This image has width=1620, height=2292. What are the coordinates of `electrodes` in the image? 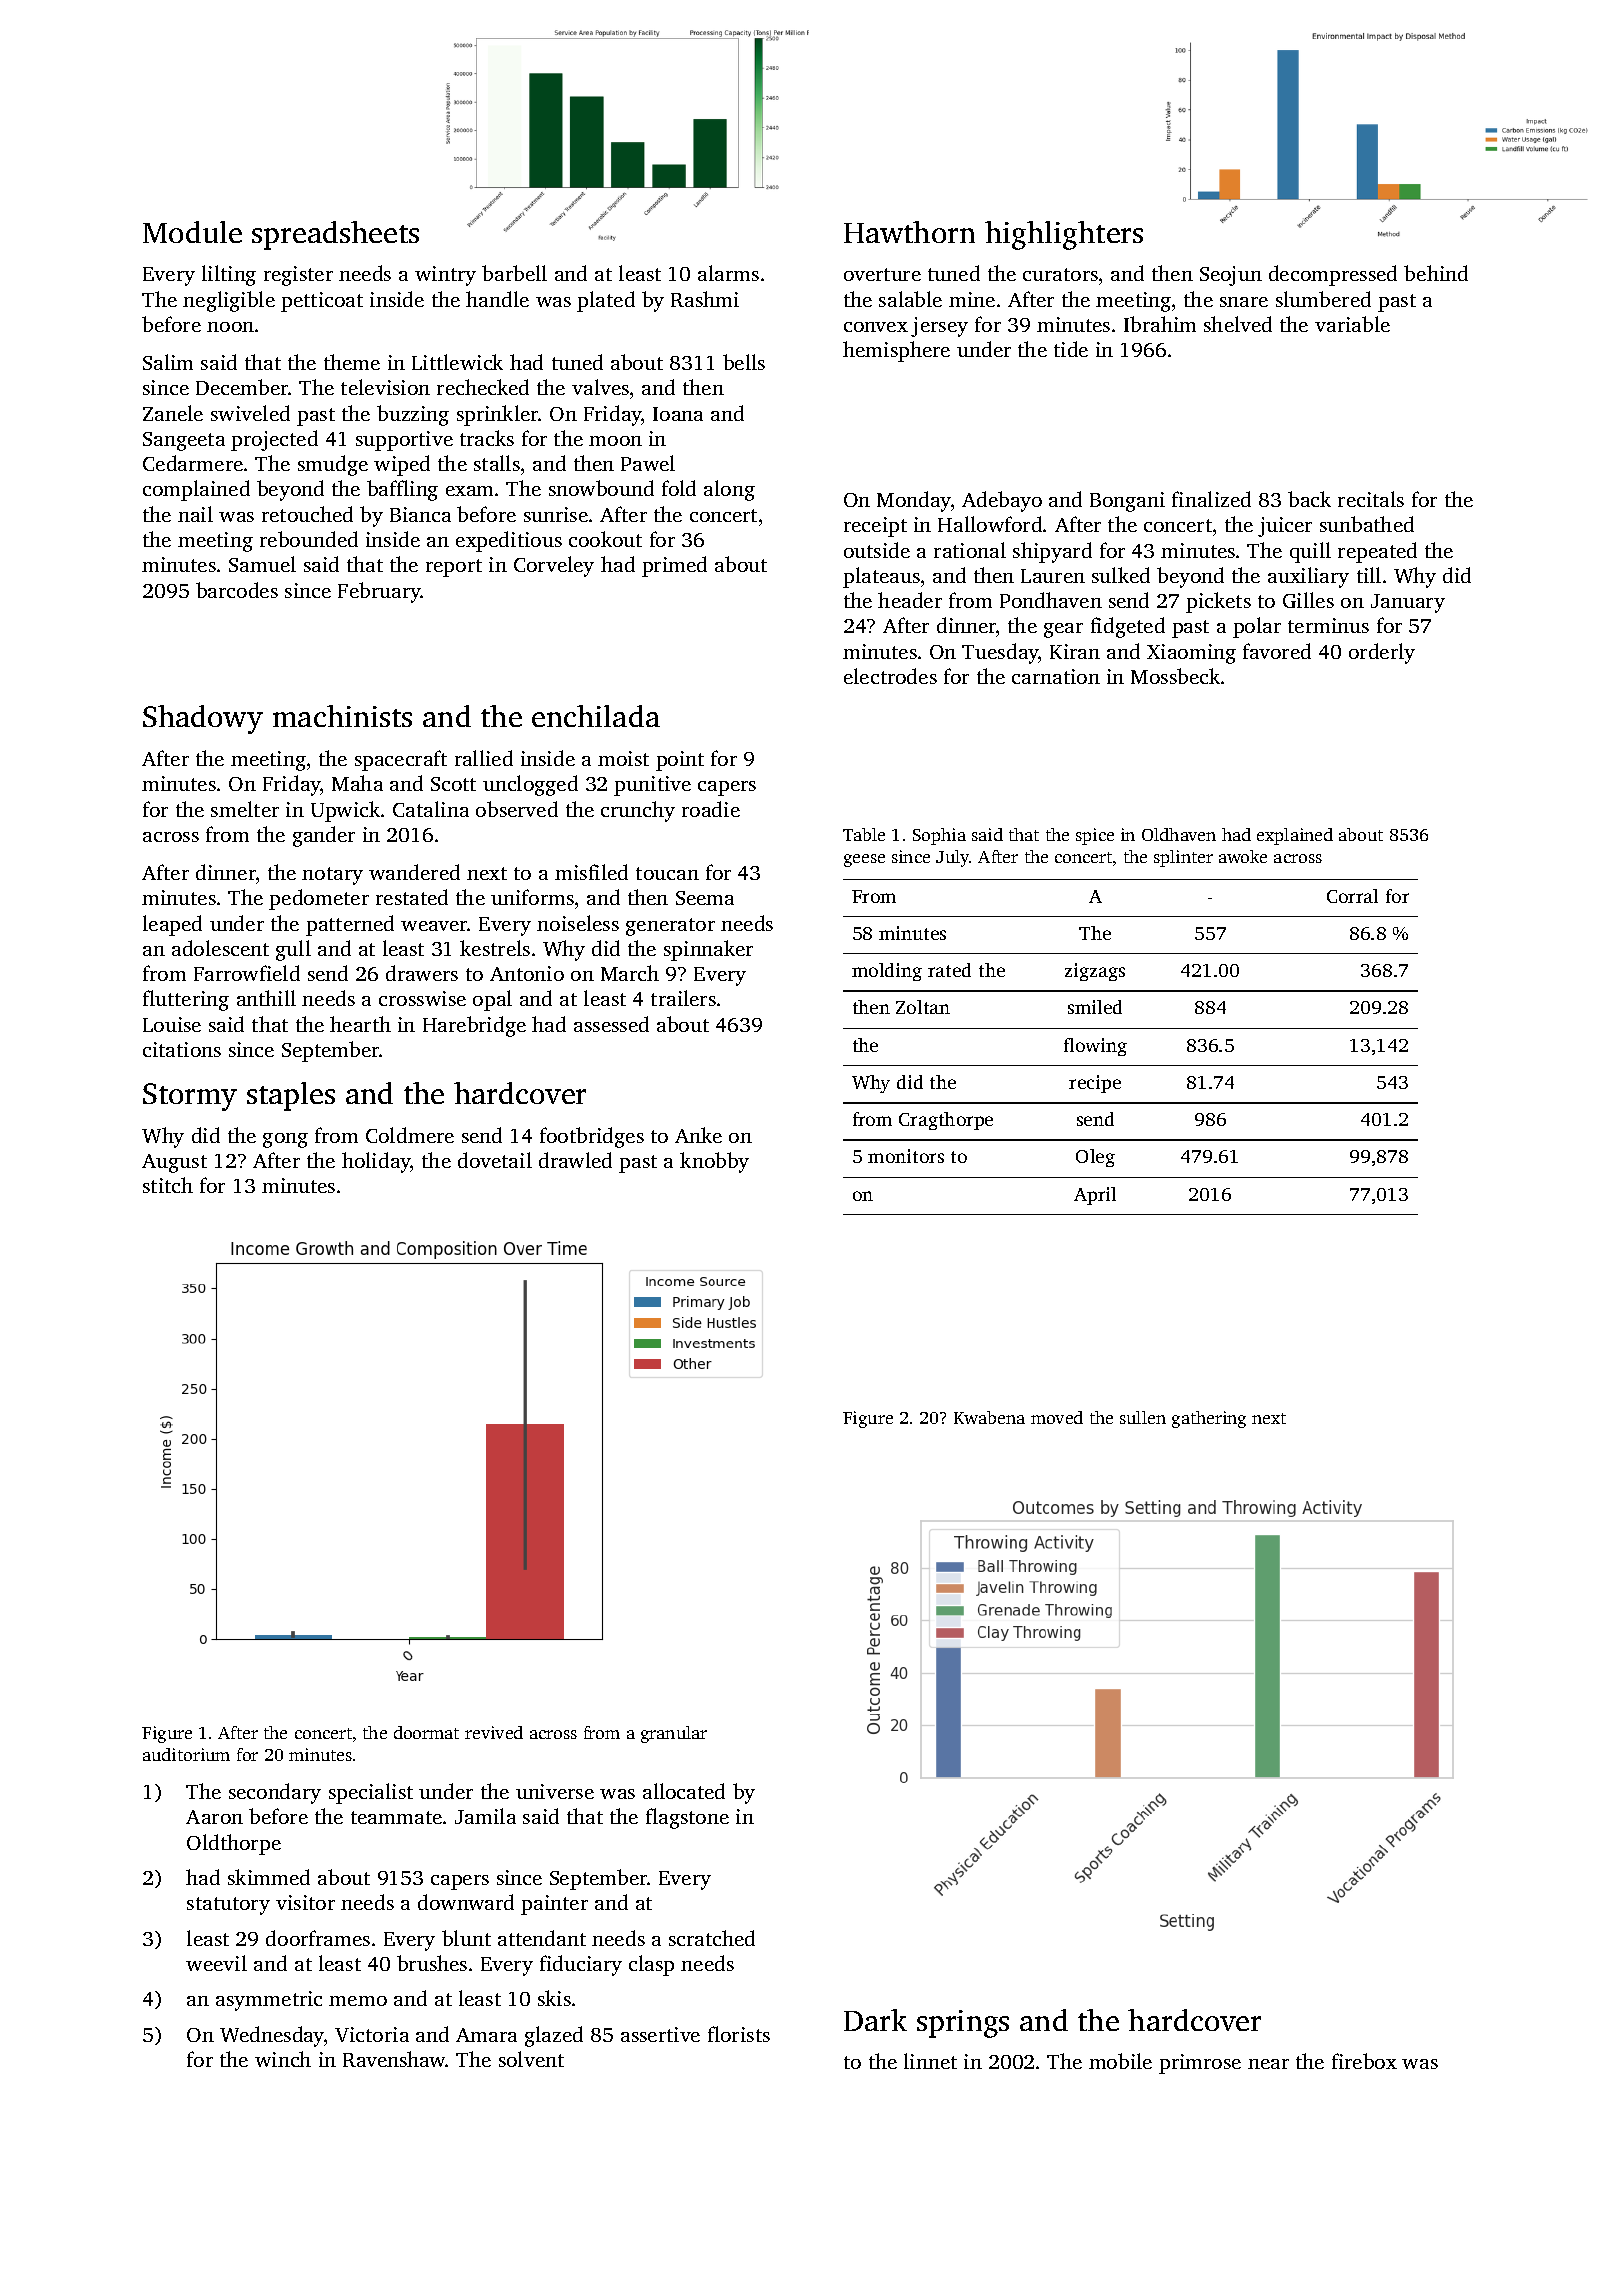 It's located at (890, 676).
